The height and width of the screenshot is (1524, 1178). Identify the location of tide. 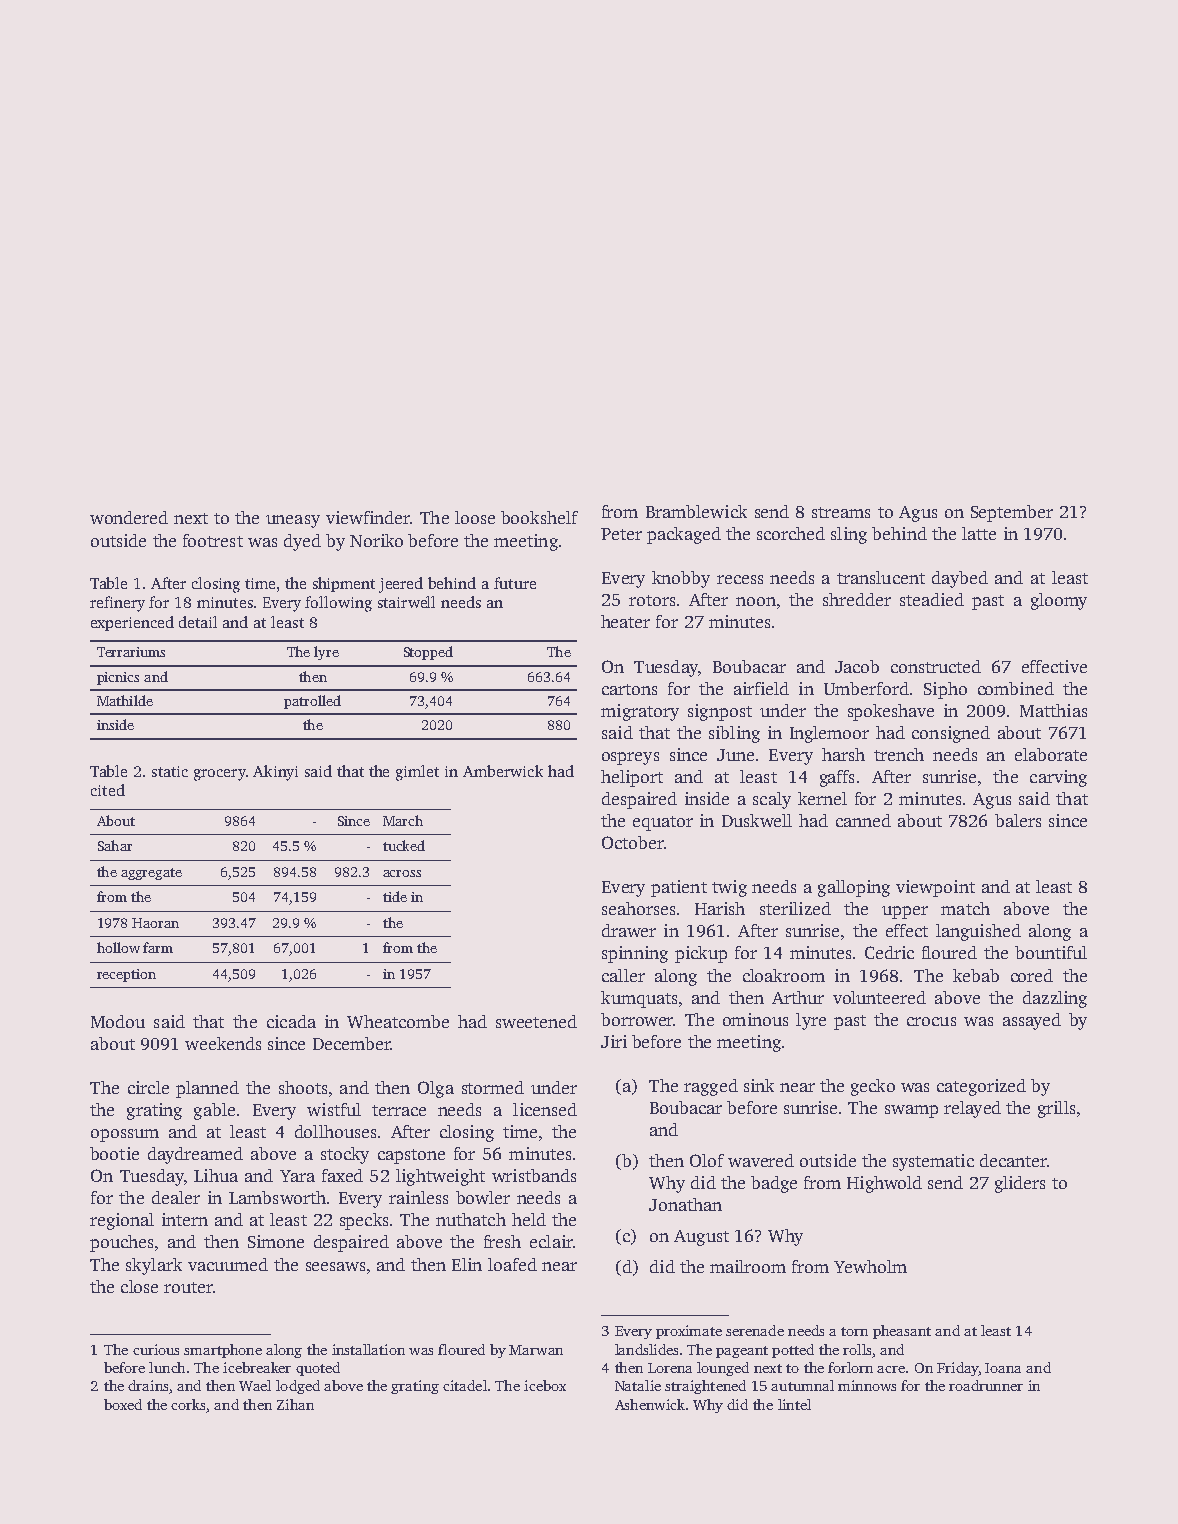
(395, 896).
